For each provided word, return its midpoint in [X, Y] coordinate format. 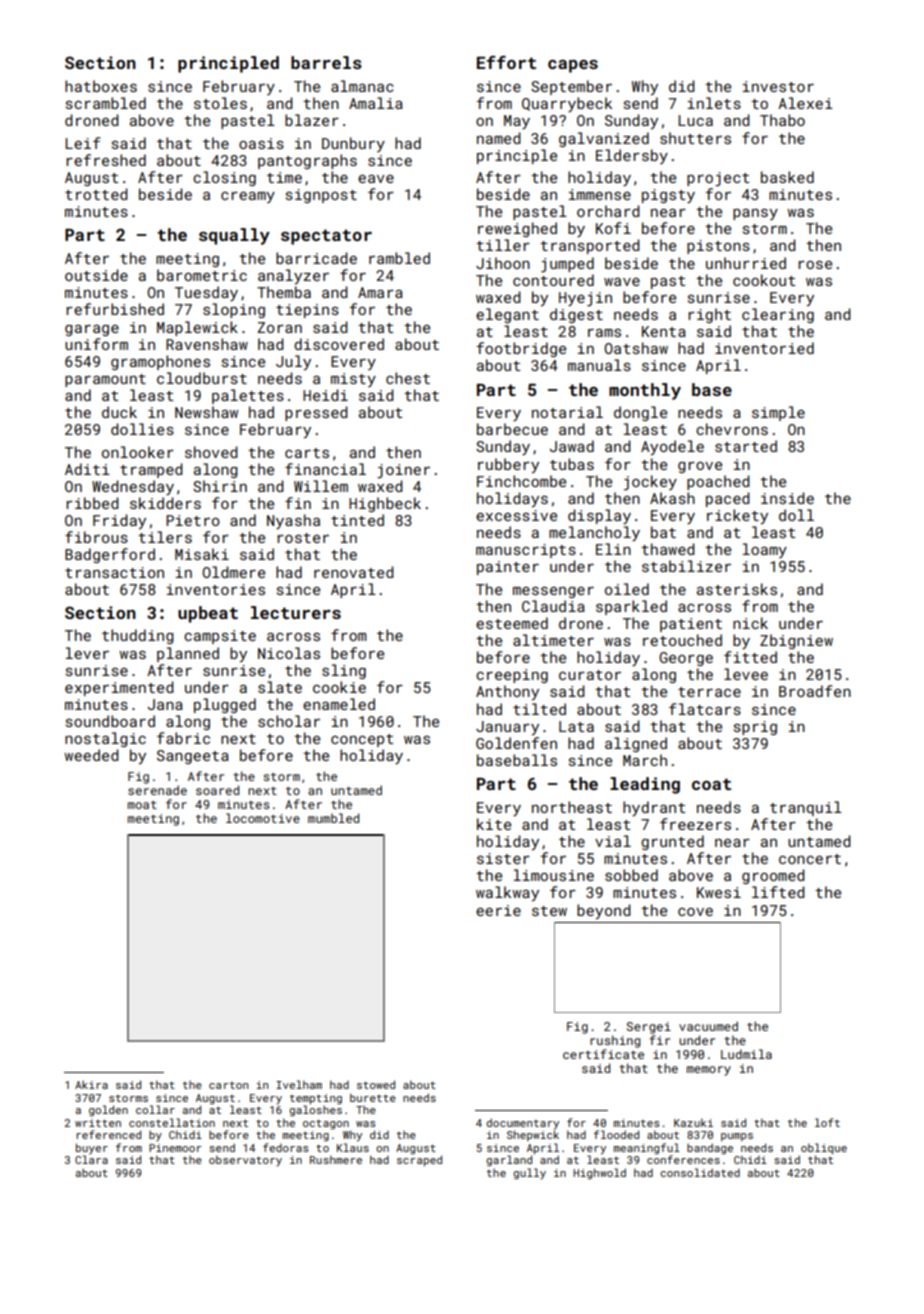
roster [303, 538]
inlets [714, 103]
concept [362, 740]
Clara [91, 1159]
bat [663, 532]
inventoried [764, 348]
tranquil [806, 808]
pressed [316, 413]
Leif [83, 143]
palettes [248, 396]
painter [508, 568]
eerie [498, 910]
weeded [91, 755]
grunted [672, 842]
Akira [91, 1084]
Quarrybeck [567, 104]
